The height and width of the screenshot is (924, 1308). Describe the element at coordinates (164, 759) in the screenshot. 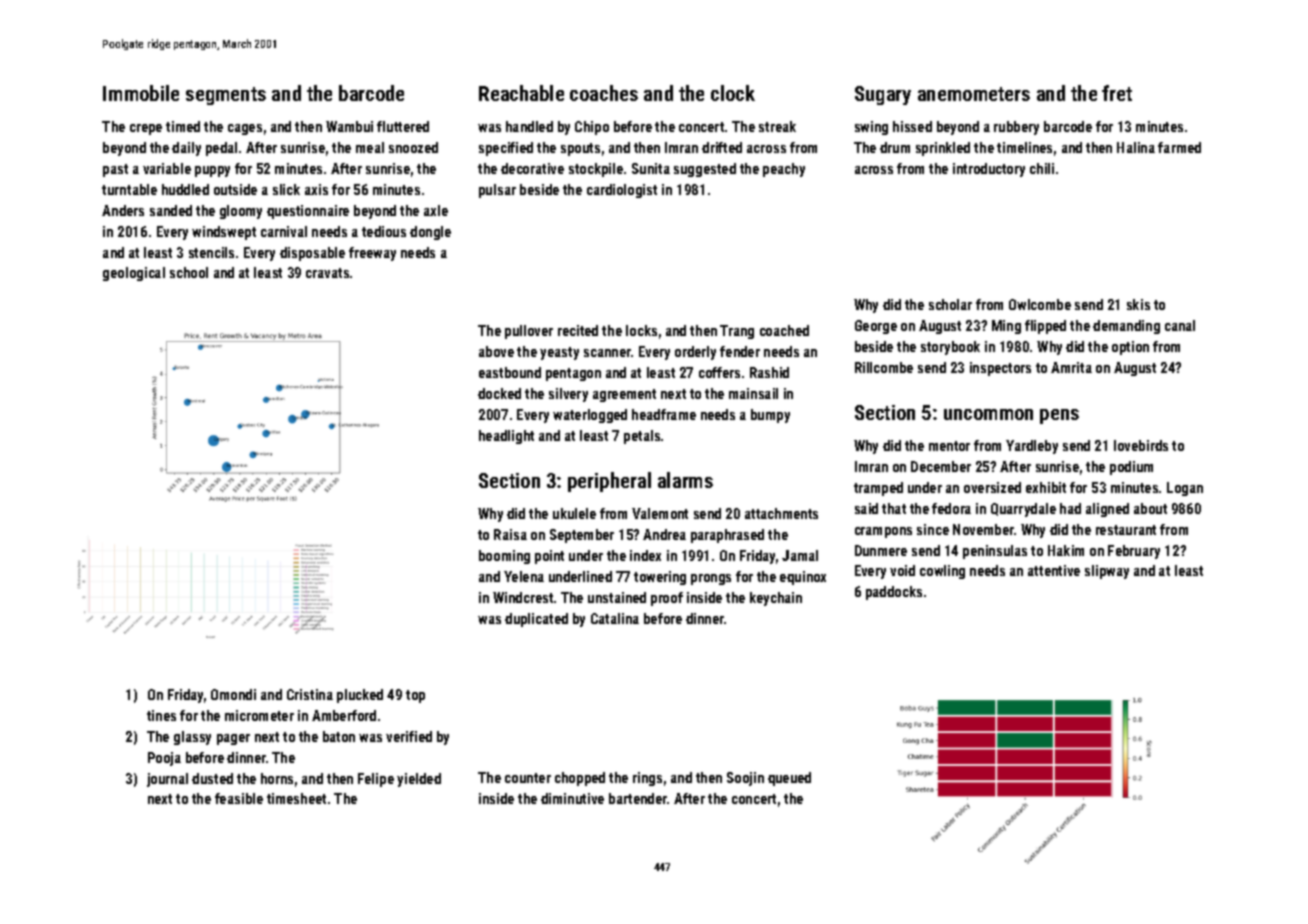

I see `Pooja` at that location.
